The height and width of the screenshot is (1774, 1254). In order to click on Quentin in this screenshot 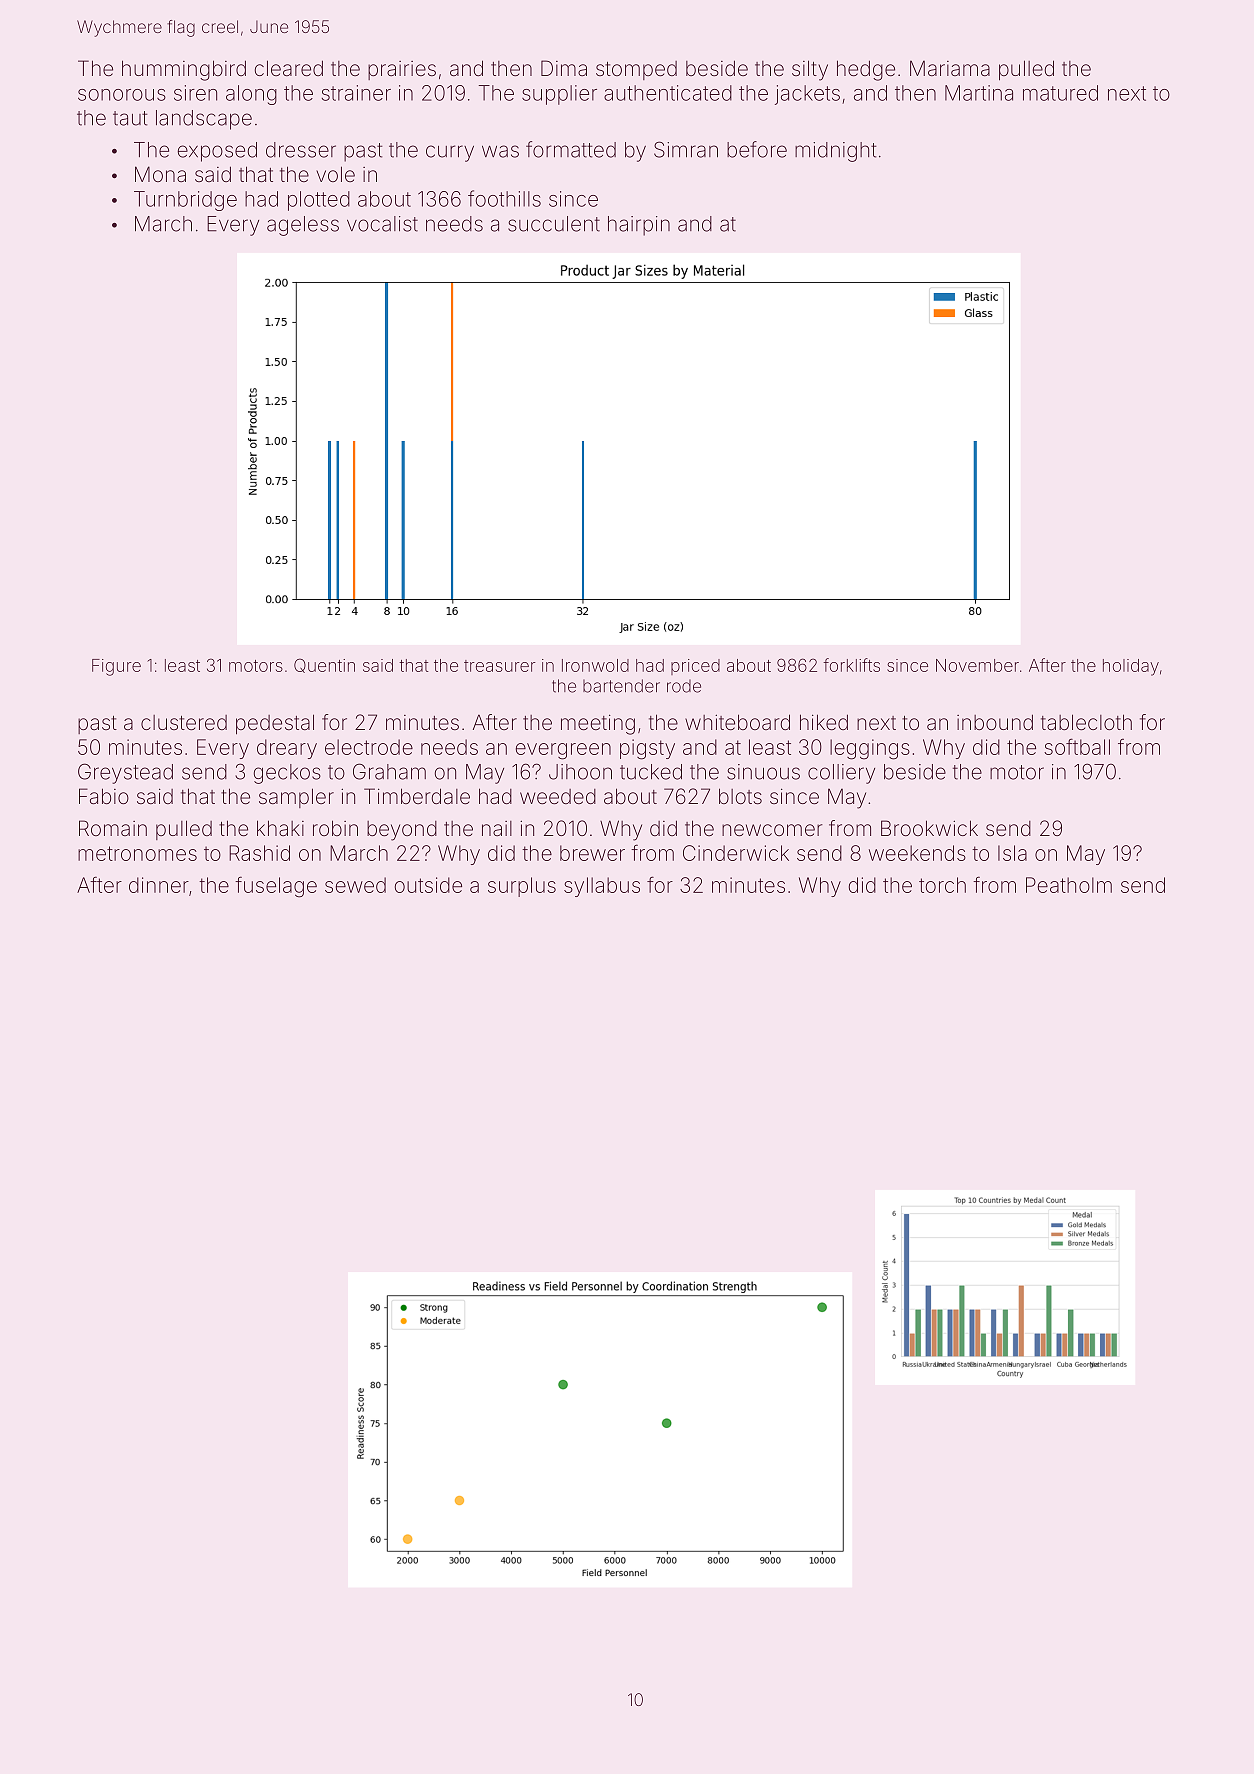, I will do `click(324, 665)`.
